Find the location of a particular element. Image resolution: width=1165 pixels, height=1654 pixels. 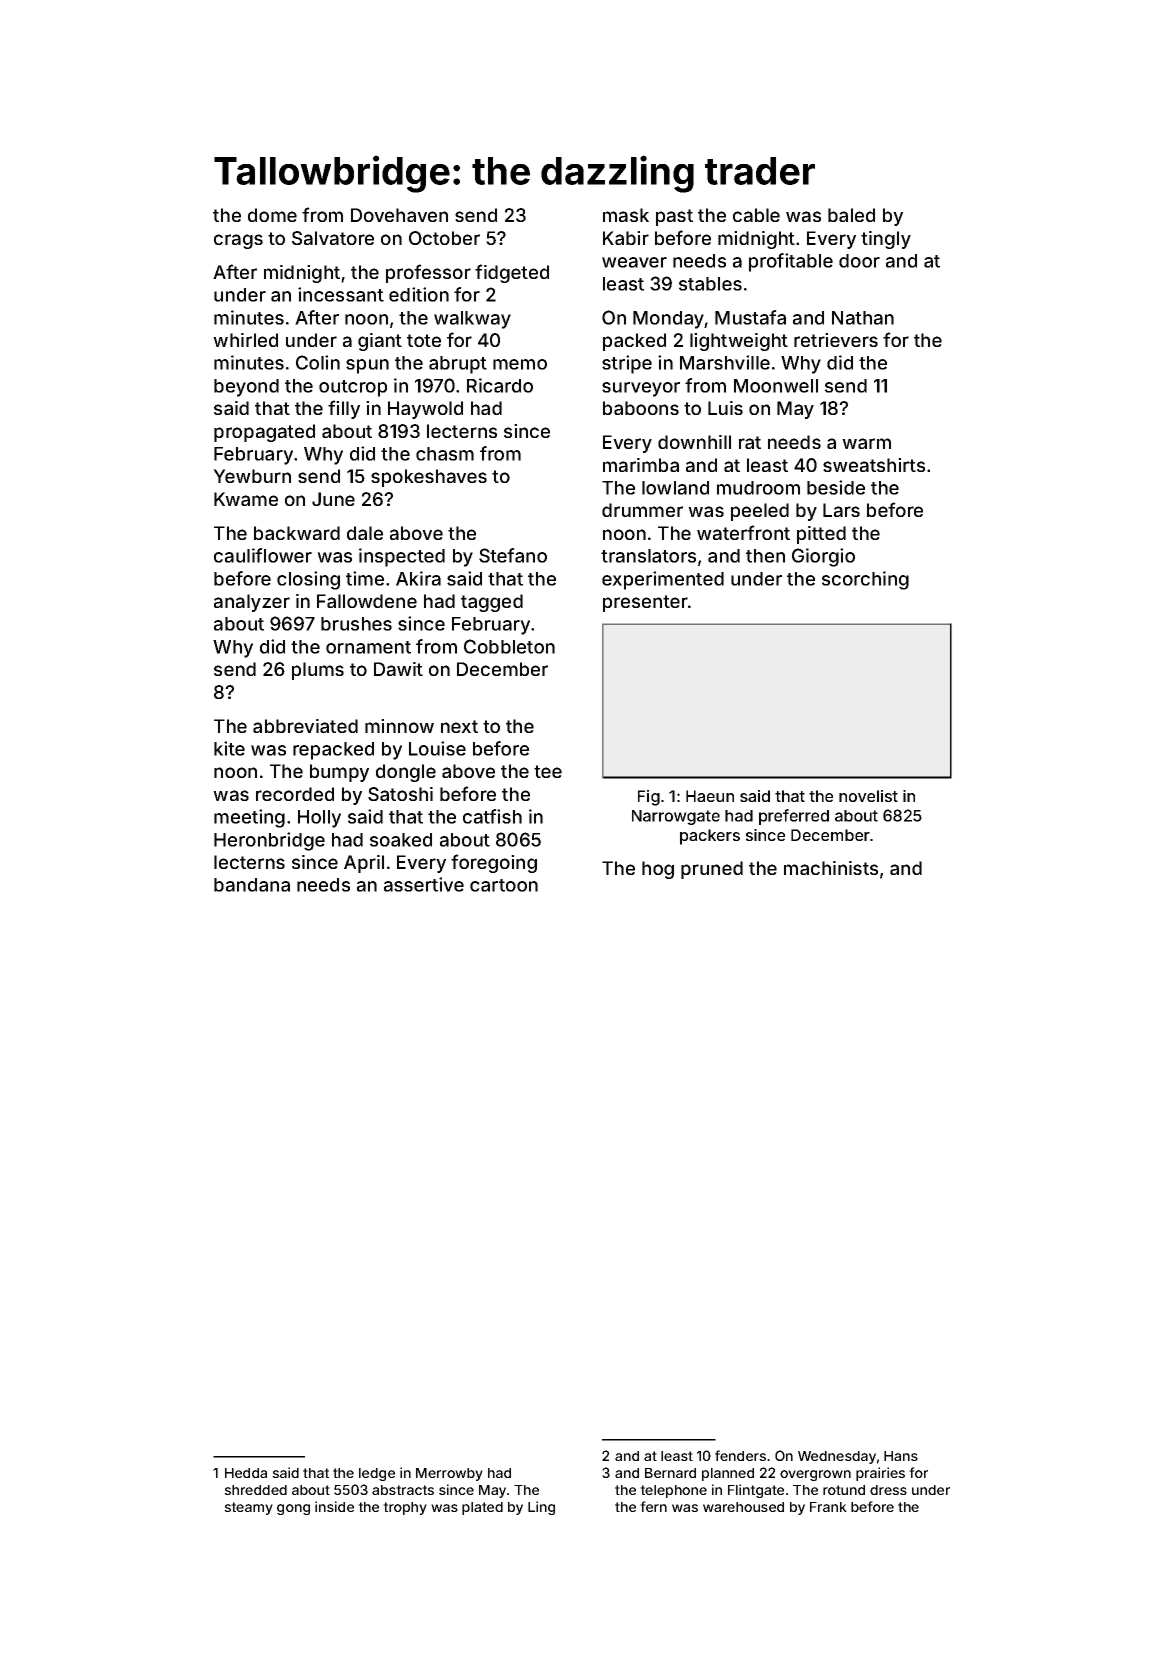

ledge is located at coordinates (377, 1474).
